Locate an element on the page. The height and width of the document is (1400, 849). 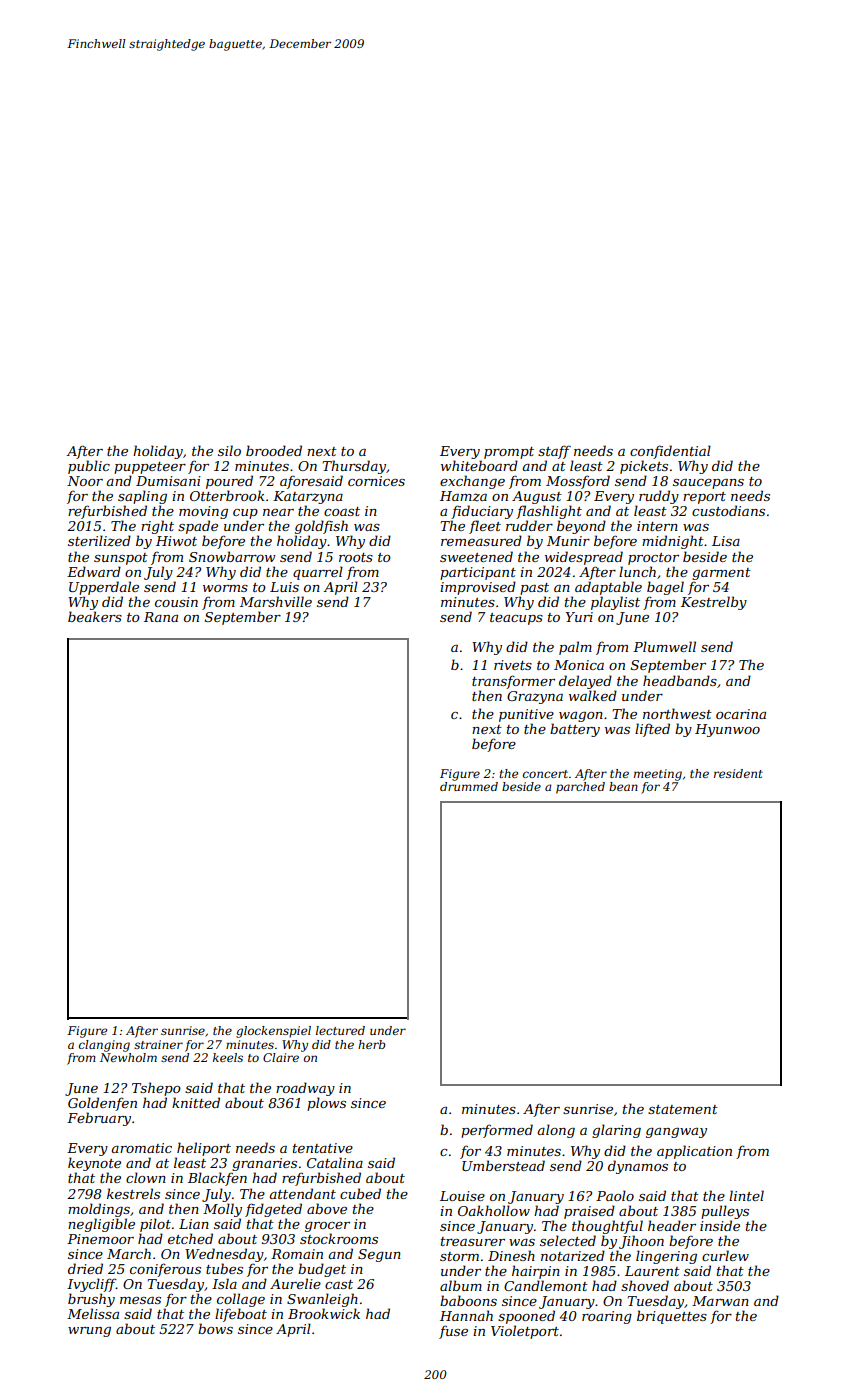
parched is located at coordinates (580, 788).
